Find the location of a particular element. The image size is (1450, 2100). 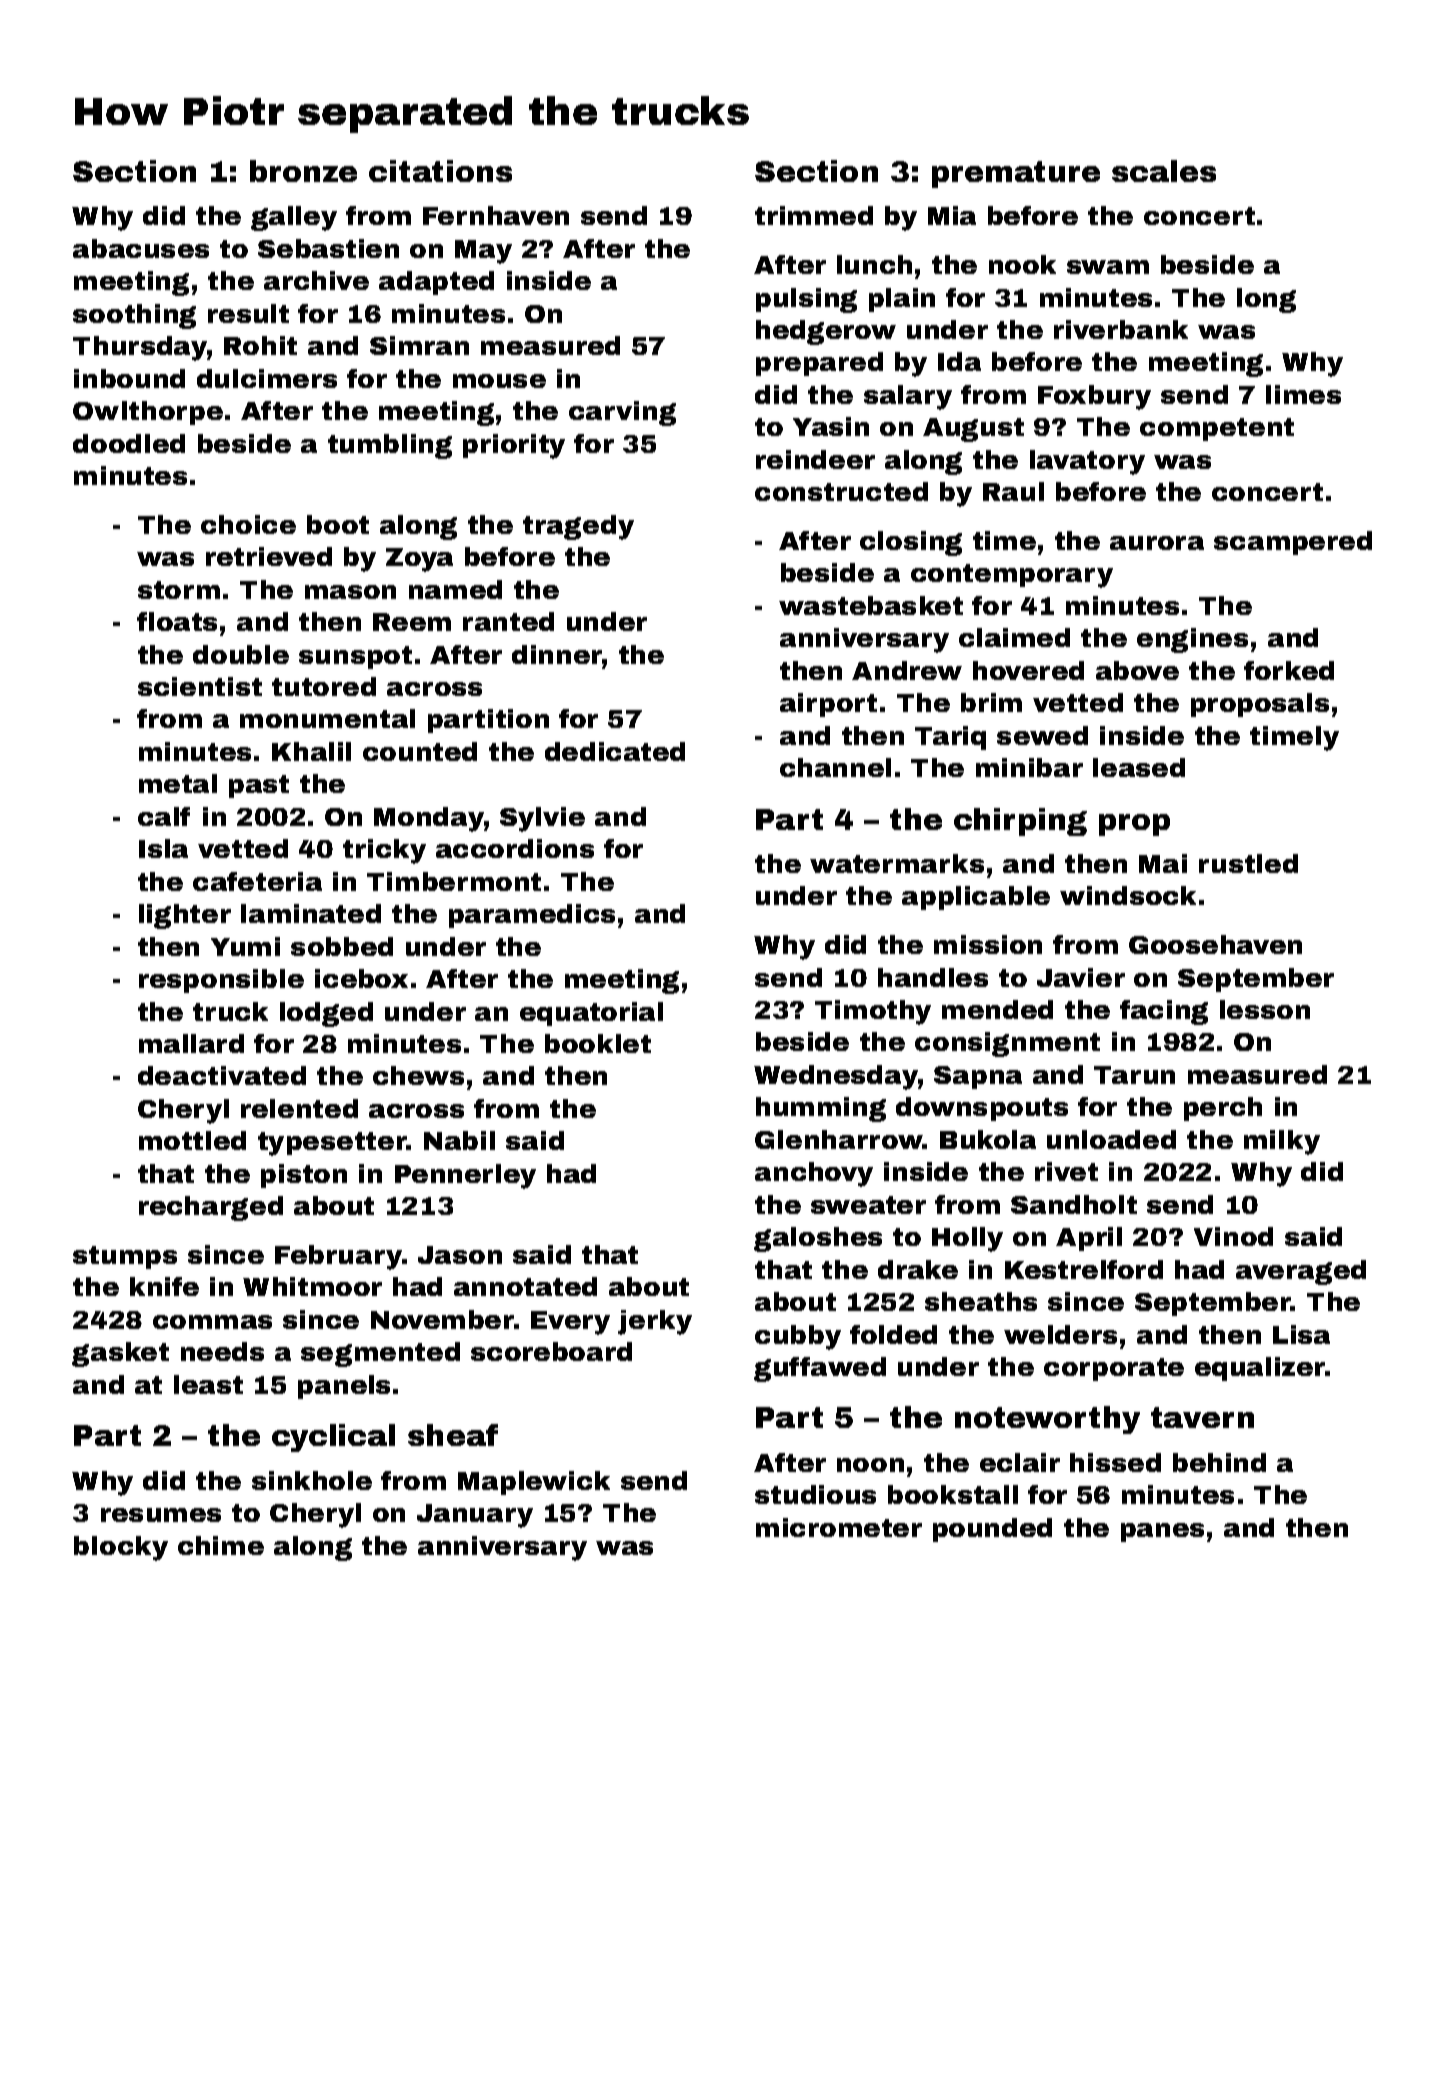

Simran is located at coordinates (419, 345).
